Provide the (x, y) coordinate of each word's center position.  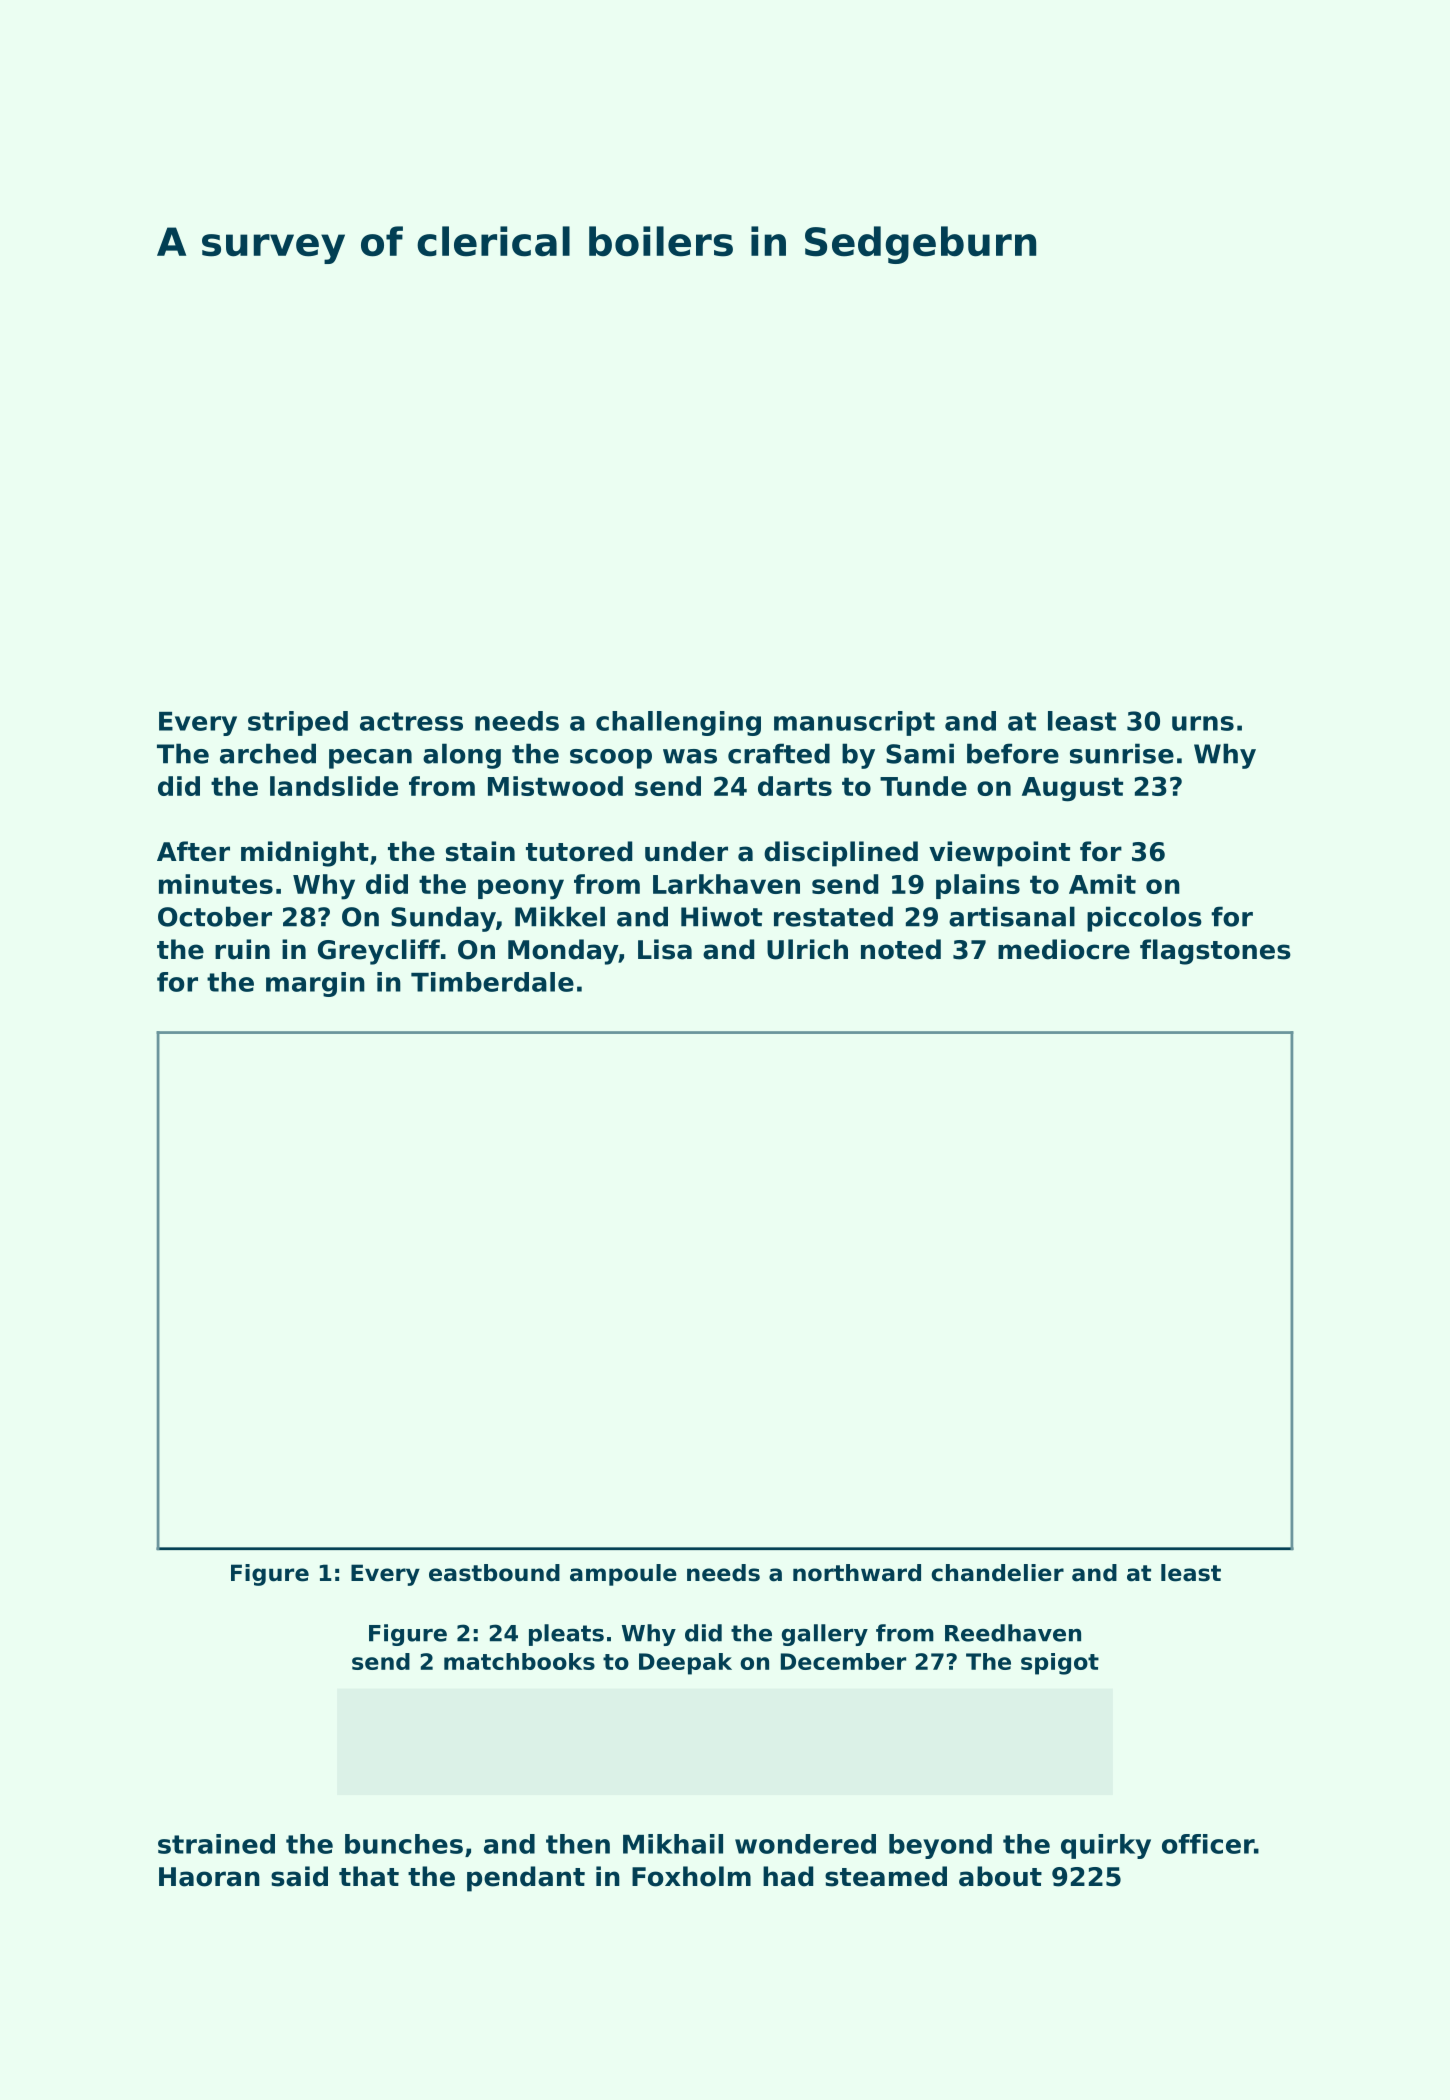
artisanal (1012, 916)
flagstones (1215, 952)
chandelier (997, 1573)
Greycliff (379, 952)
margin (315, 984)
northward (857, 1573)
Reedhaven (1013, 1633)
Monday (563, 952)
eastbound (494, 1573)
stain (480, 851)
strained (216, 1844)
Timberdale (492, 982)
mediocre (1064, 949)
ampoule (623, 1575)
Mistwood (555, 786)
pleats (566, 1635)
